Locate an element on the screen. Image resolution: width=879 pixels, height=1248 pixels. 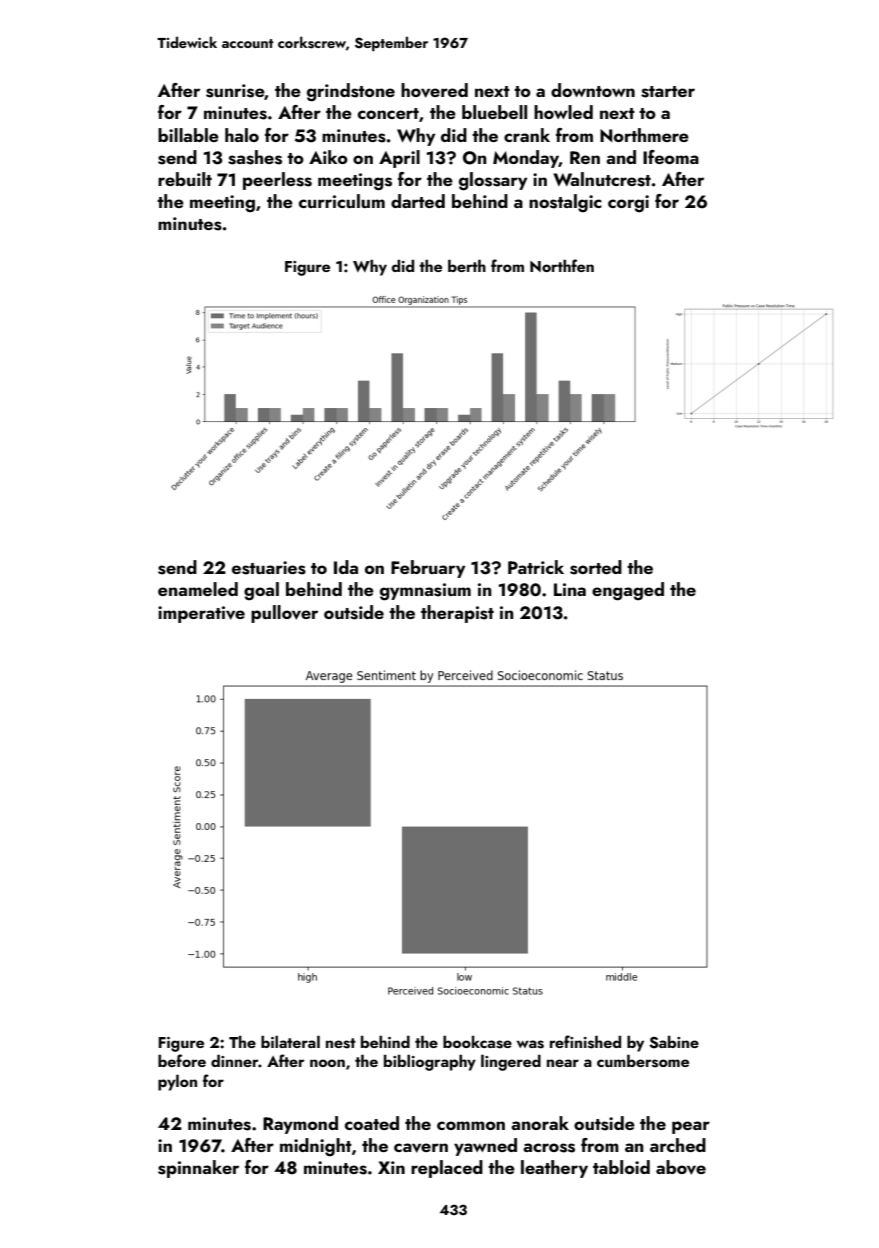
spinnaker is located at coordinates (198, 1169).
